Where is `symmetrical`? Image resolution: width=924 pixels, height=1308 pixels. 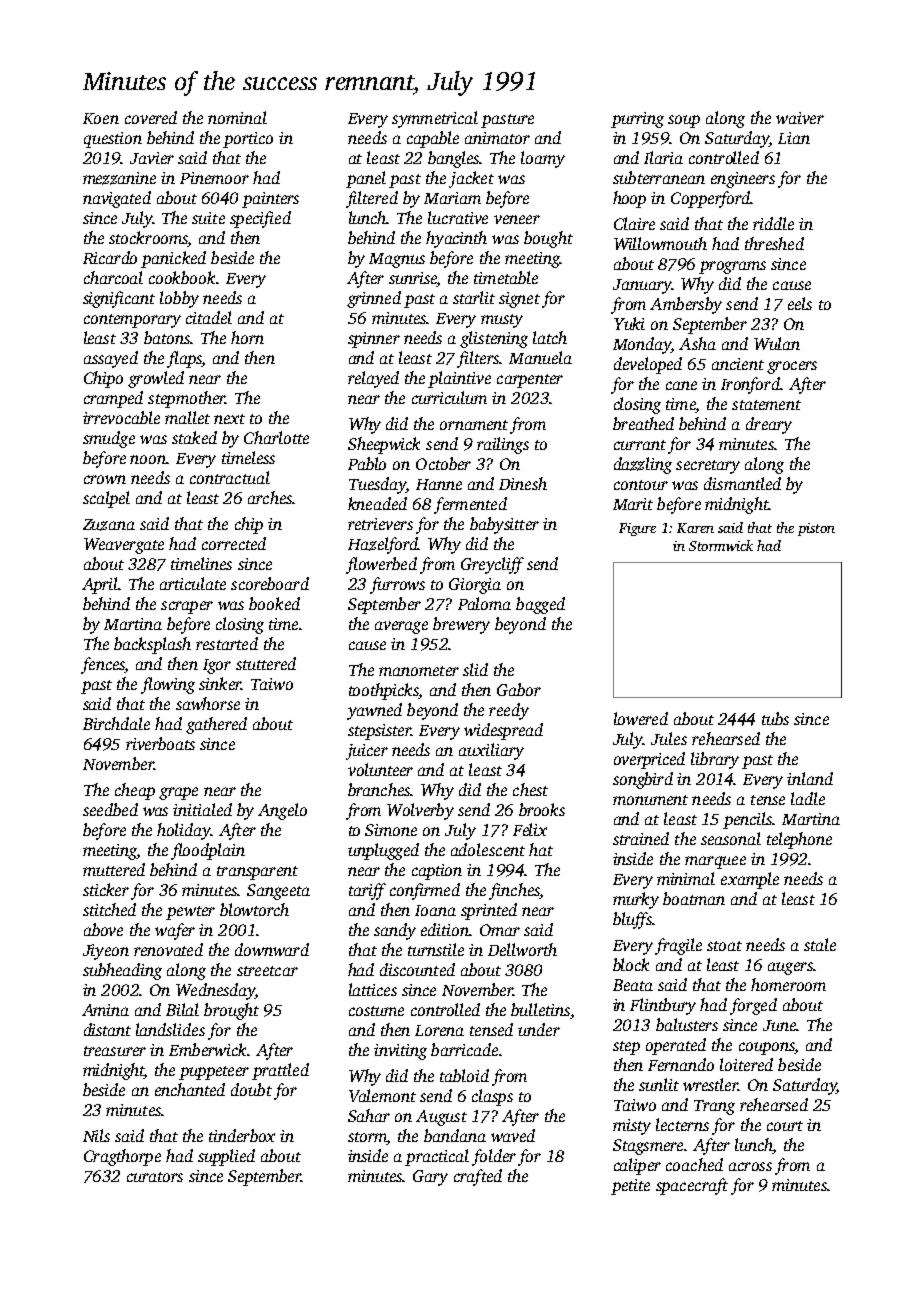 symmetrical is located at coordinates (435, 119).
